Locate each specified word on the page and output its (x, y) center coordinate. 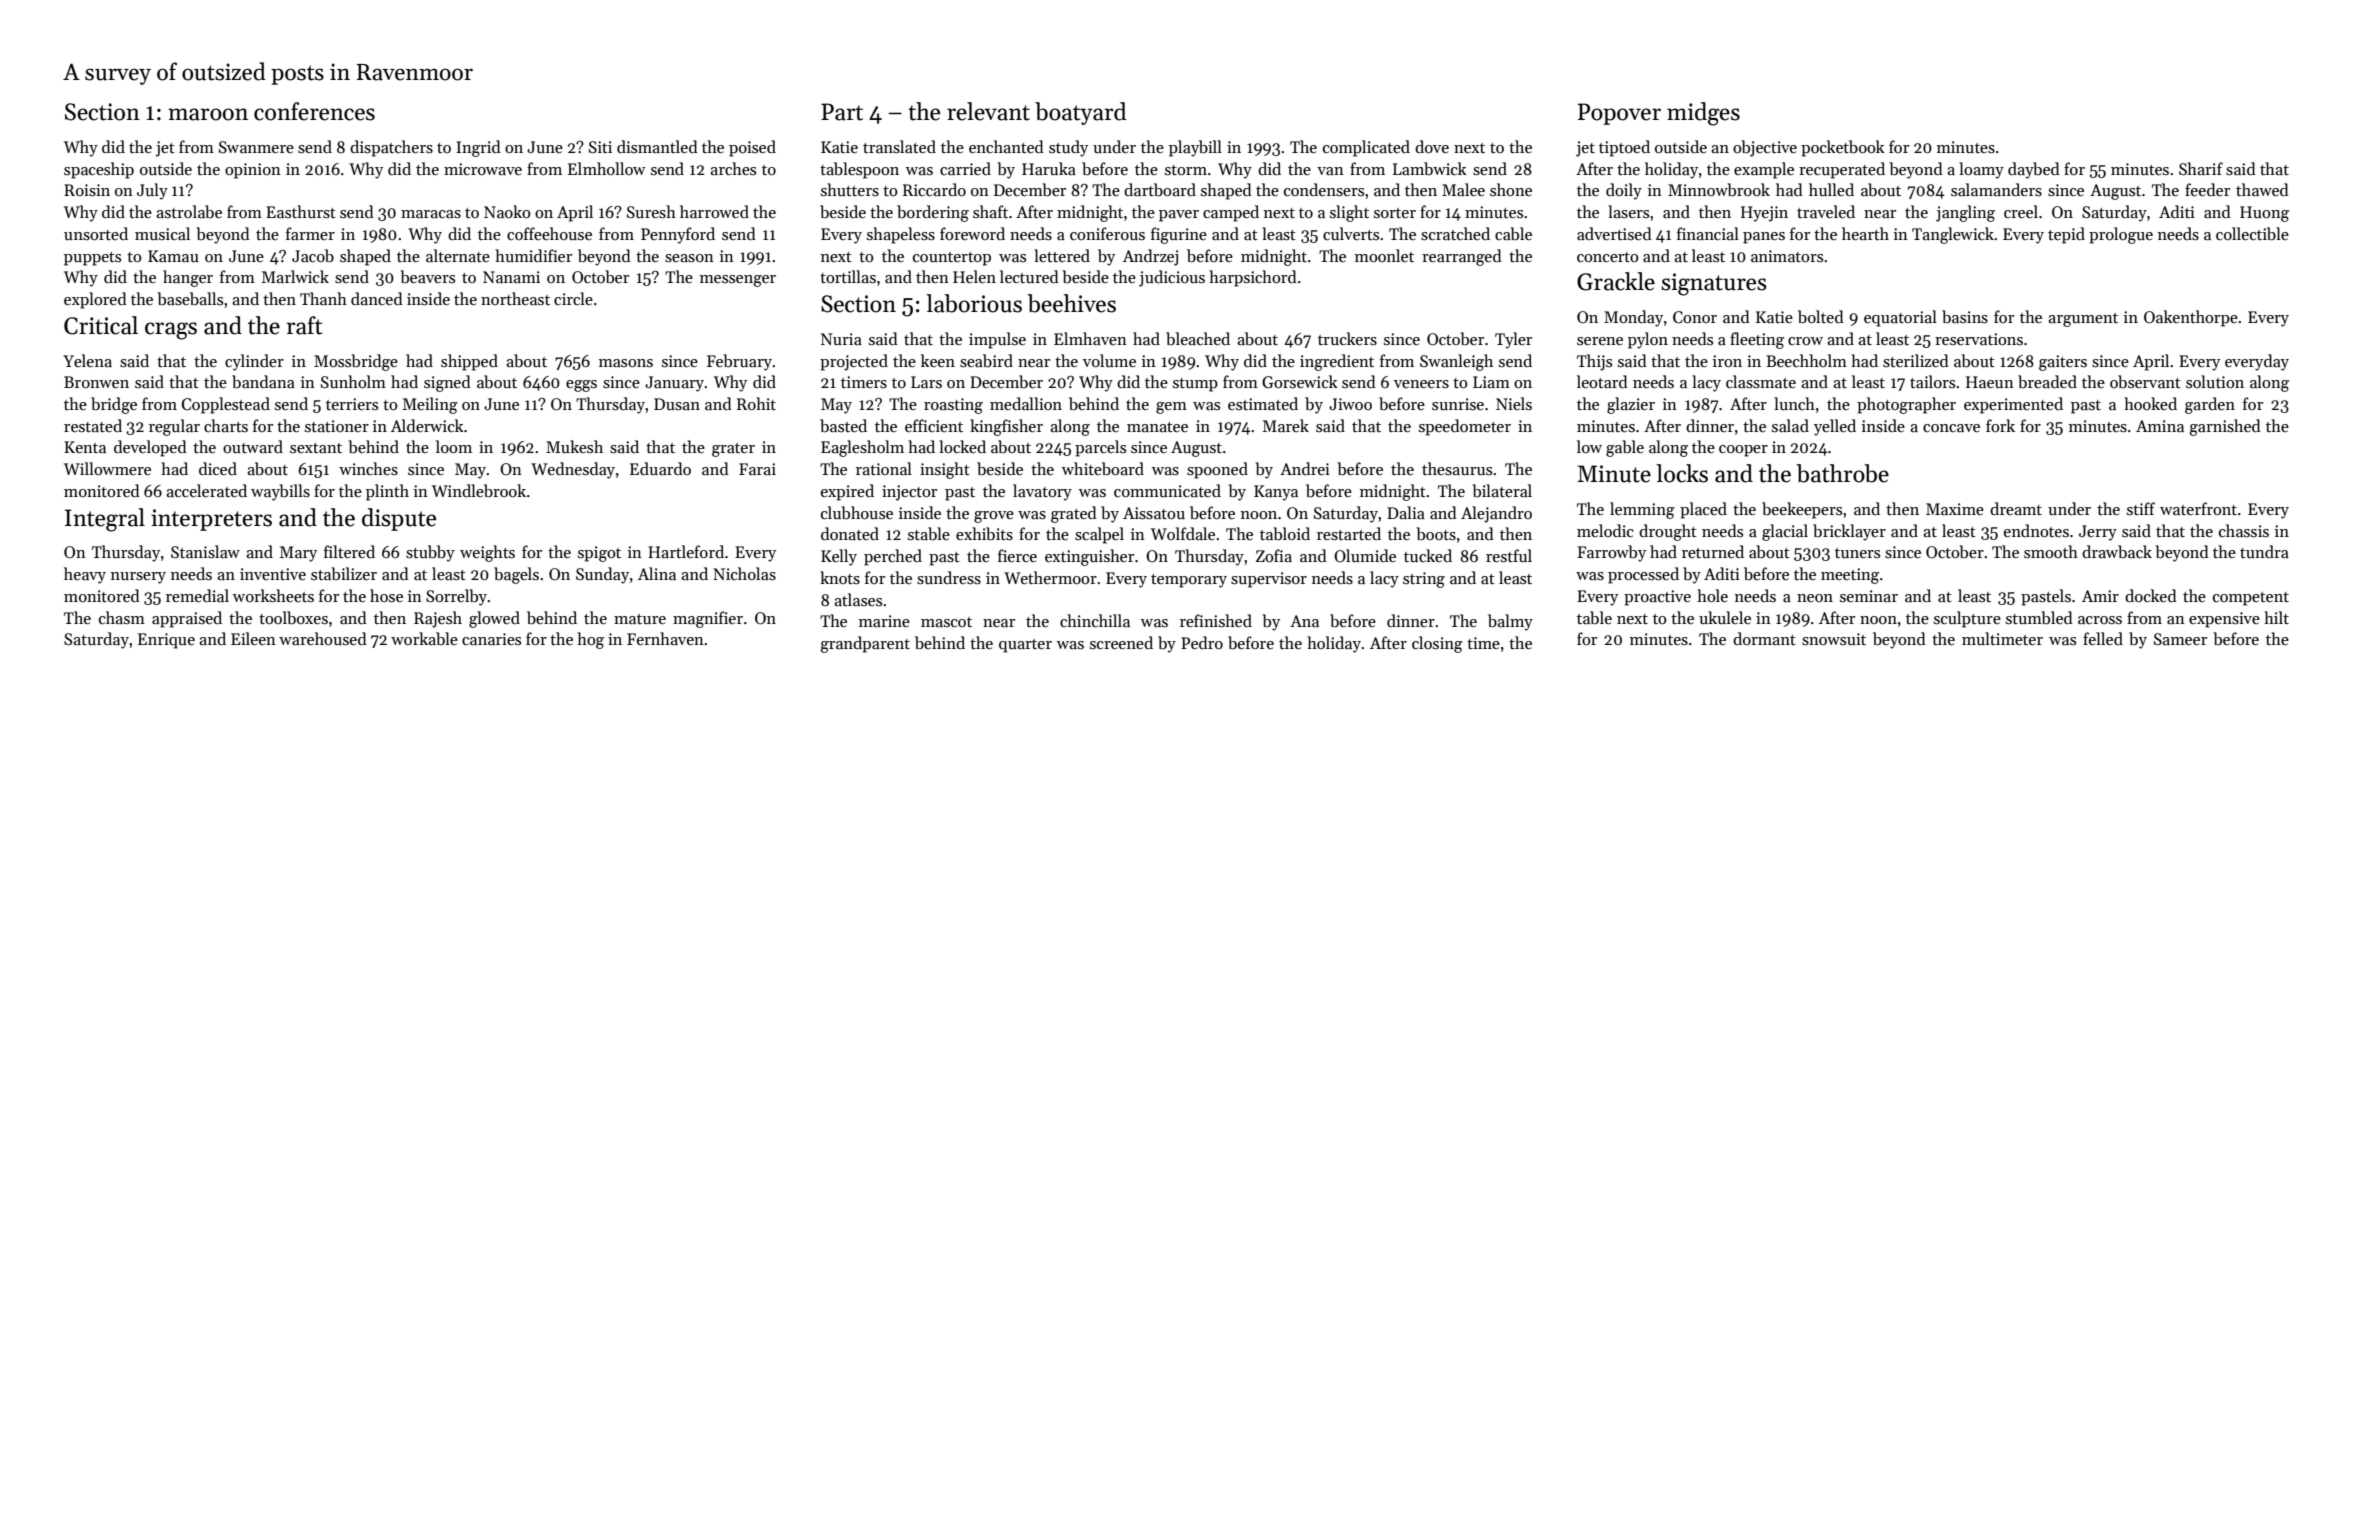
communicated (1167, 490)
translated (899, 147)
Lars (926, 382)
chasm (122, 617)
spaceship (99, 170)
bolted (1821, 316)
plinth (387, 492)
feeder (2207, 189)
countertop (952, 259)
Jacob (313, 255)
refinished (1216, 620)
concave (1951, 428)
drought (1668, 532)
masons (626, 363)
